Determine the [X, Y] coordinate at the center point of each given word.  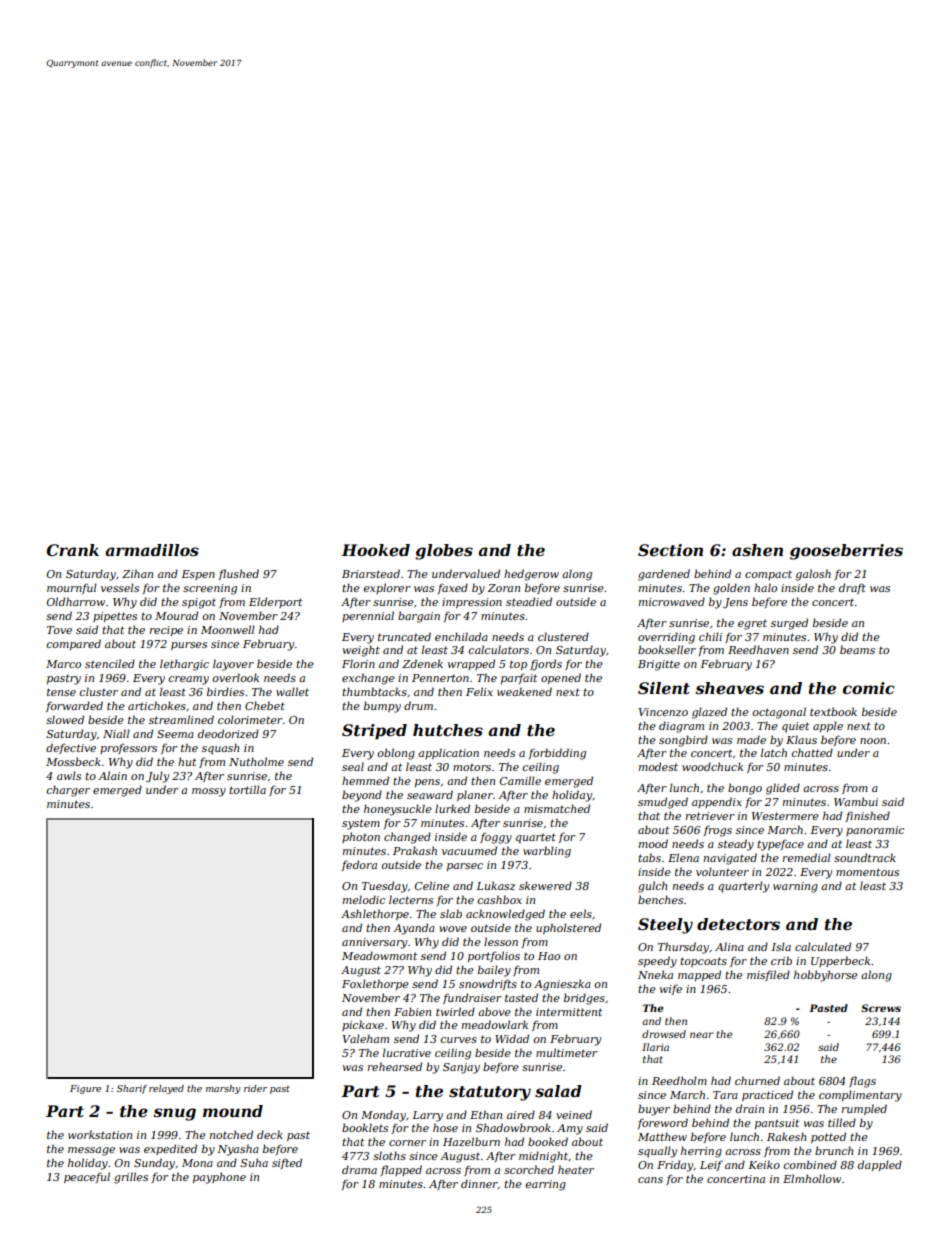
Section [670, 550]
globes [444, 552]
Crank [73, 550]
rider [256, 1088]
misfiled [768, 975]
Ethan [486, 1114]
